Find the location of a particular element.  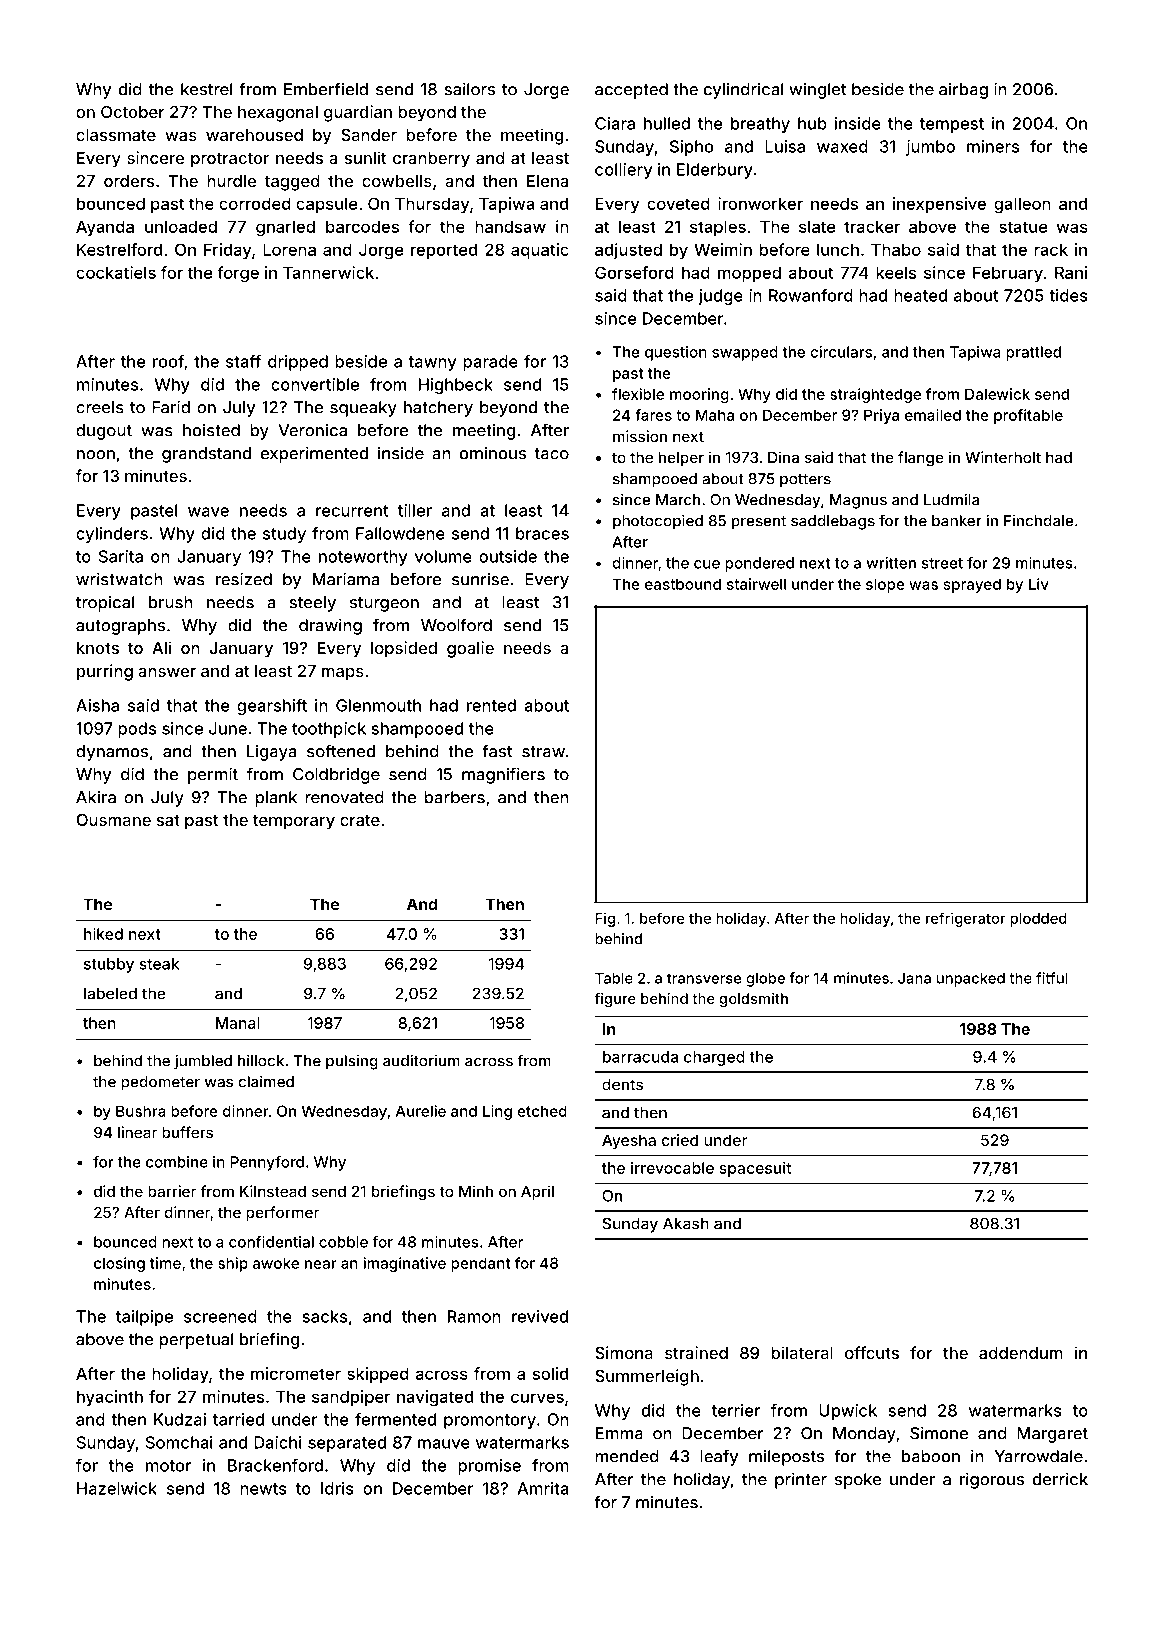

Magnus is located at coordinates (858, 501).
